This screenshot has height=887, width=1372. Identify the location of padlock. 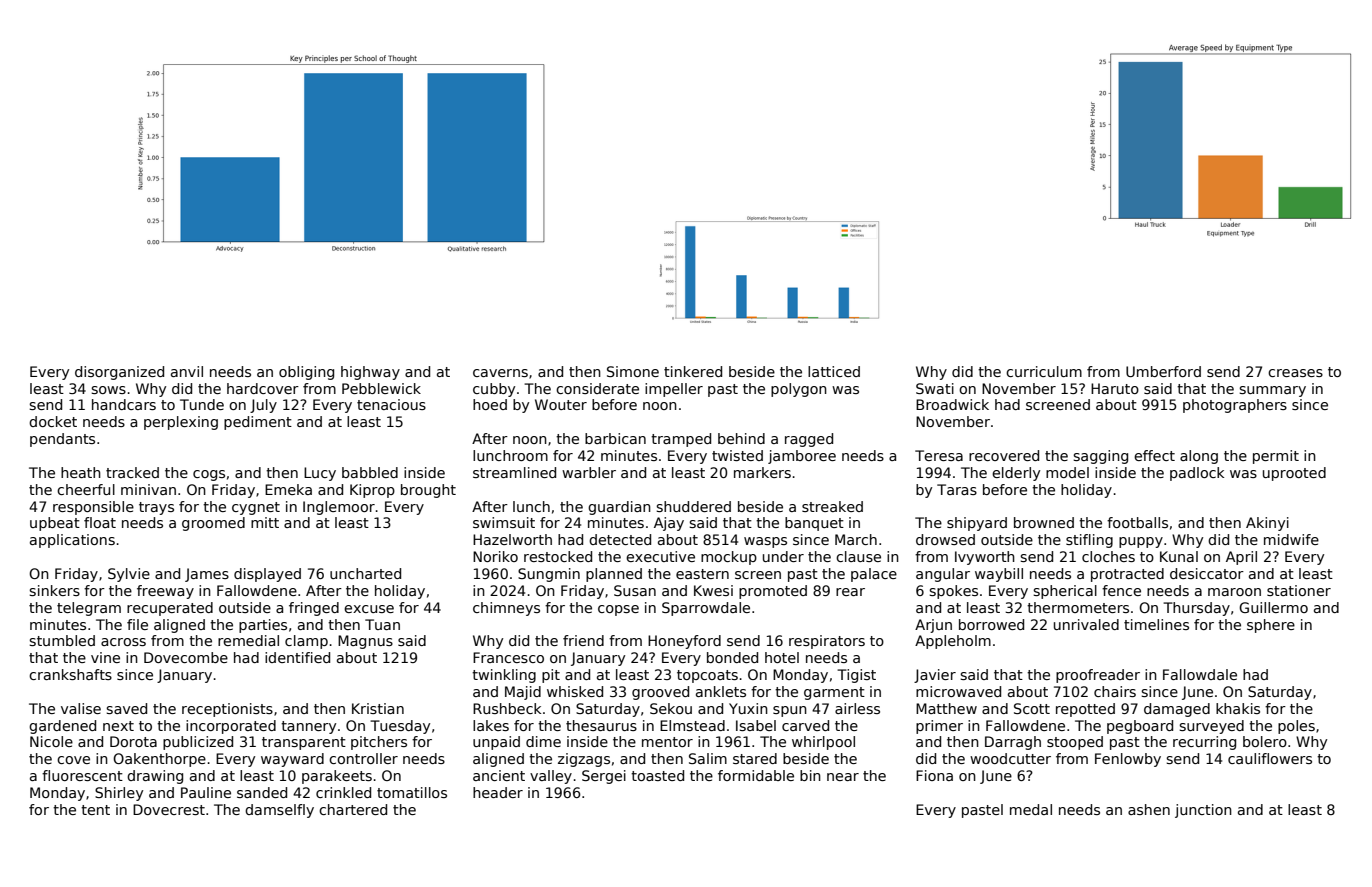
(1197, 474).
